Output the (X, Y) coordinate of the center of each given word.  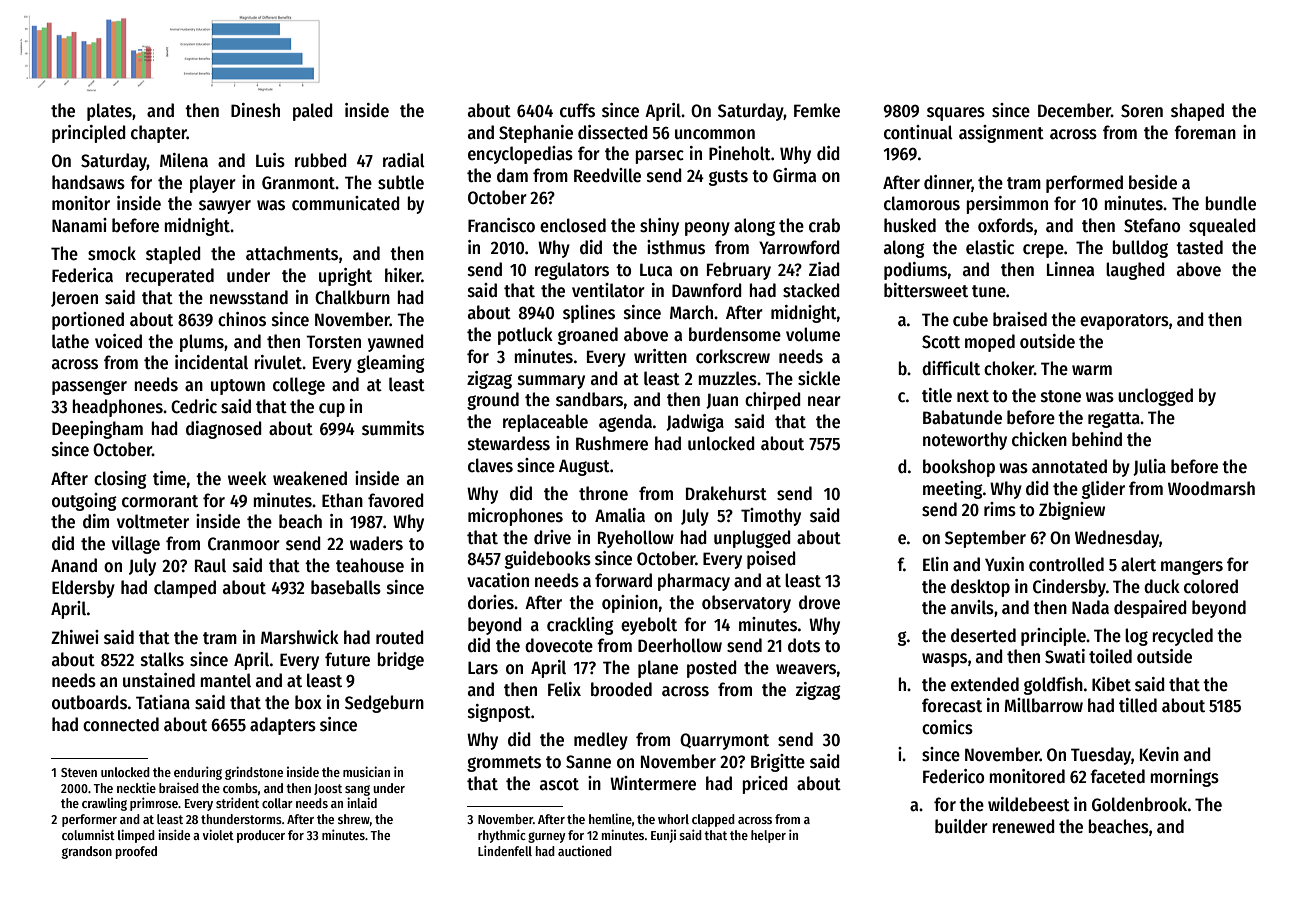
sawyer (225, 207)
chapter (159, 134)
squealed (1222, 227)
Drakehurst (726, 493)
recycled (1182, 637)
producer (261, 836)
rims (1000, 509)
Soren (1142, 111)
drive (552, 537)
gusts (728, 178)
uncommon (715, 134)
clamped (185, 589)
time (169, 478)
